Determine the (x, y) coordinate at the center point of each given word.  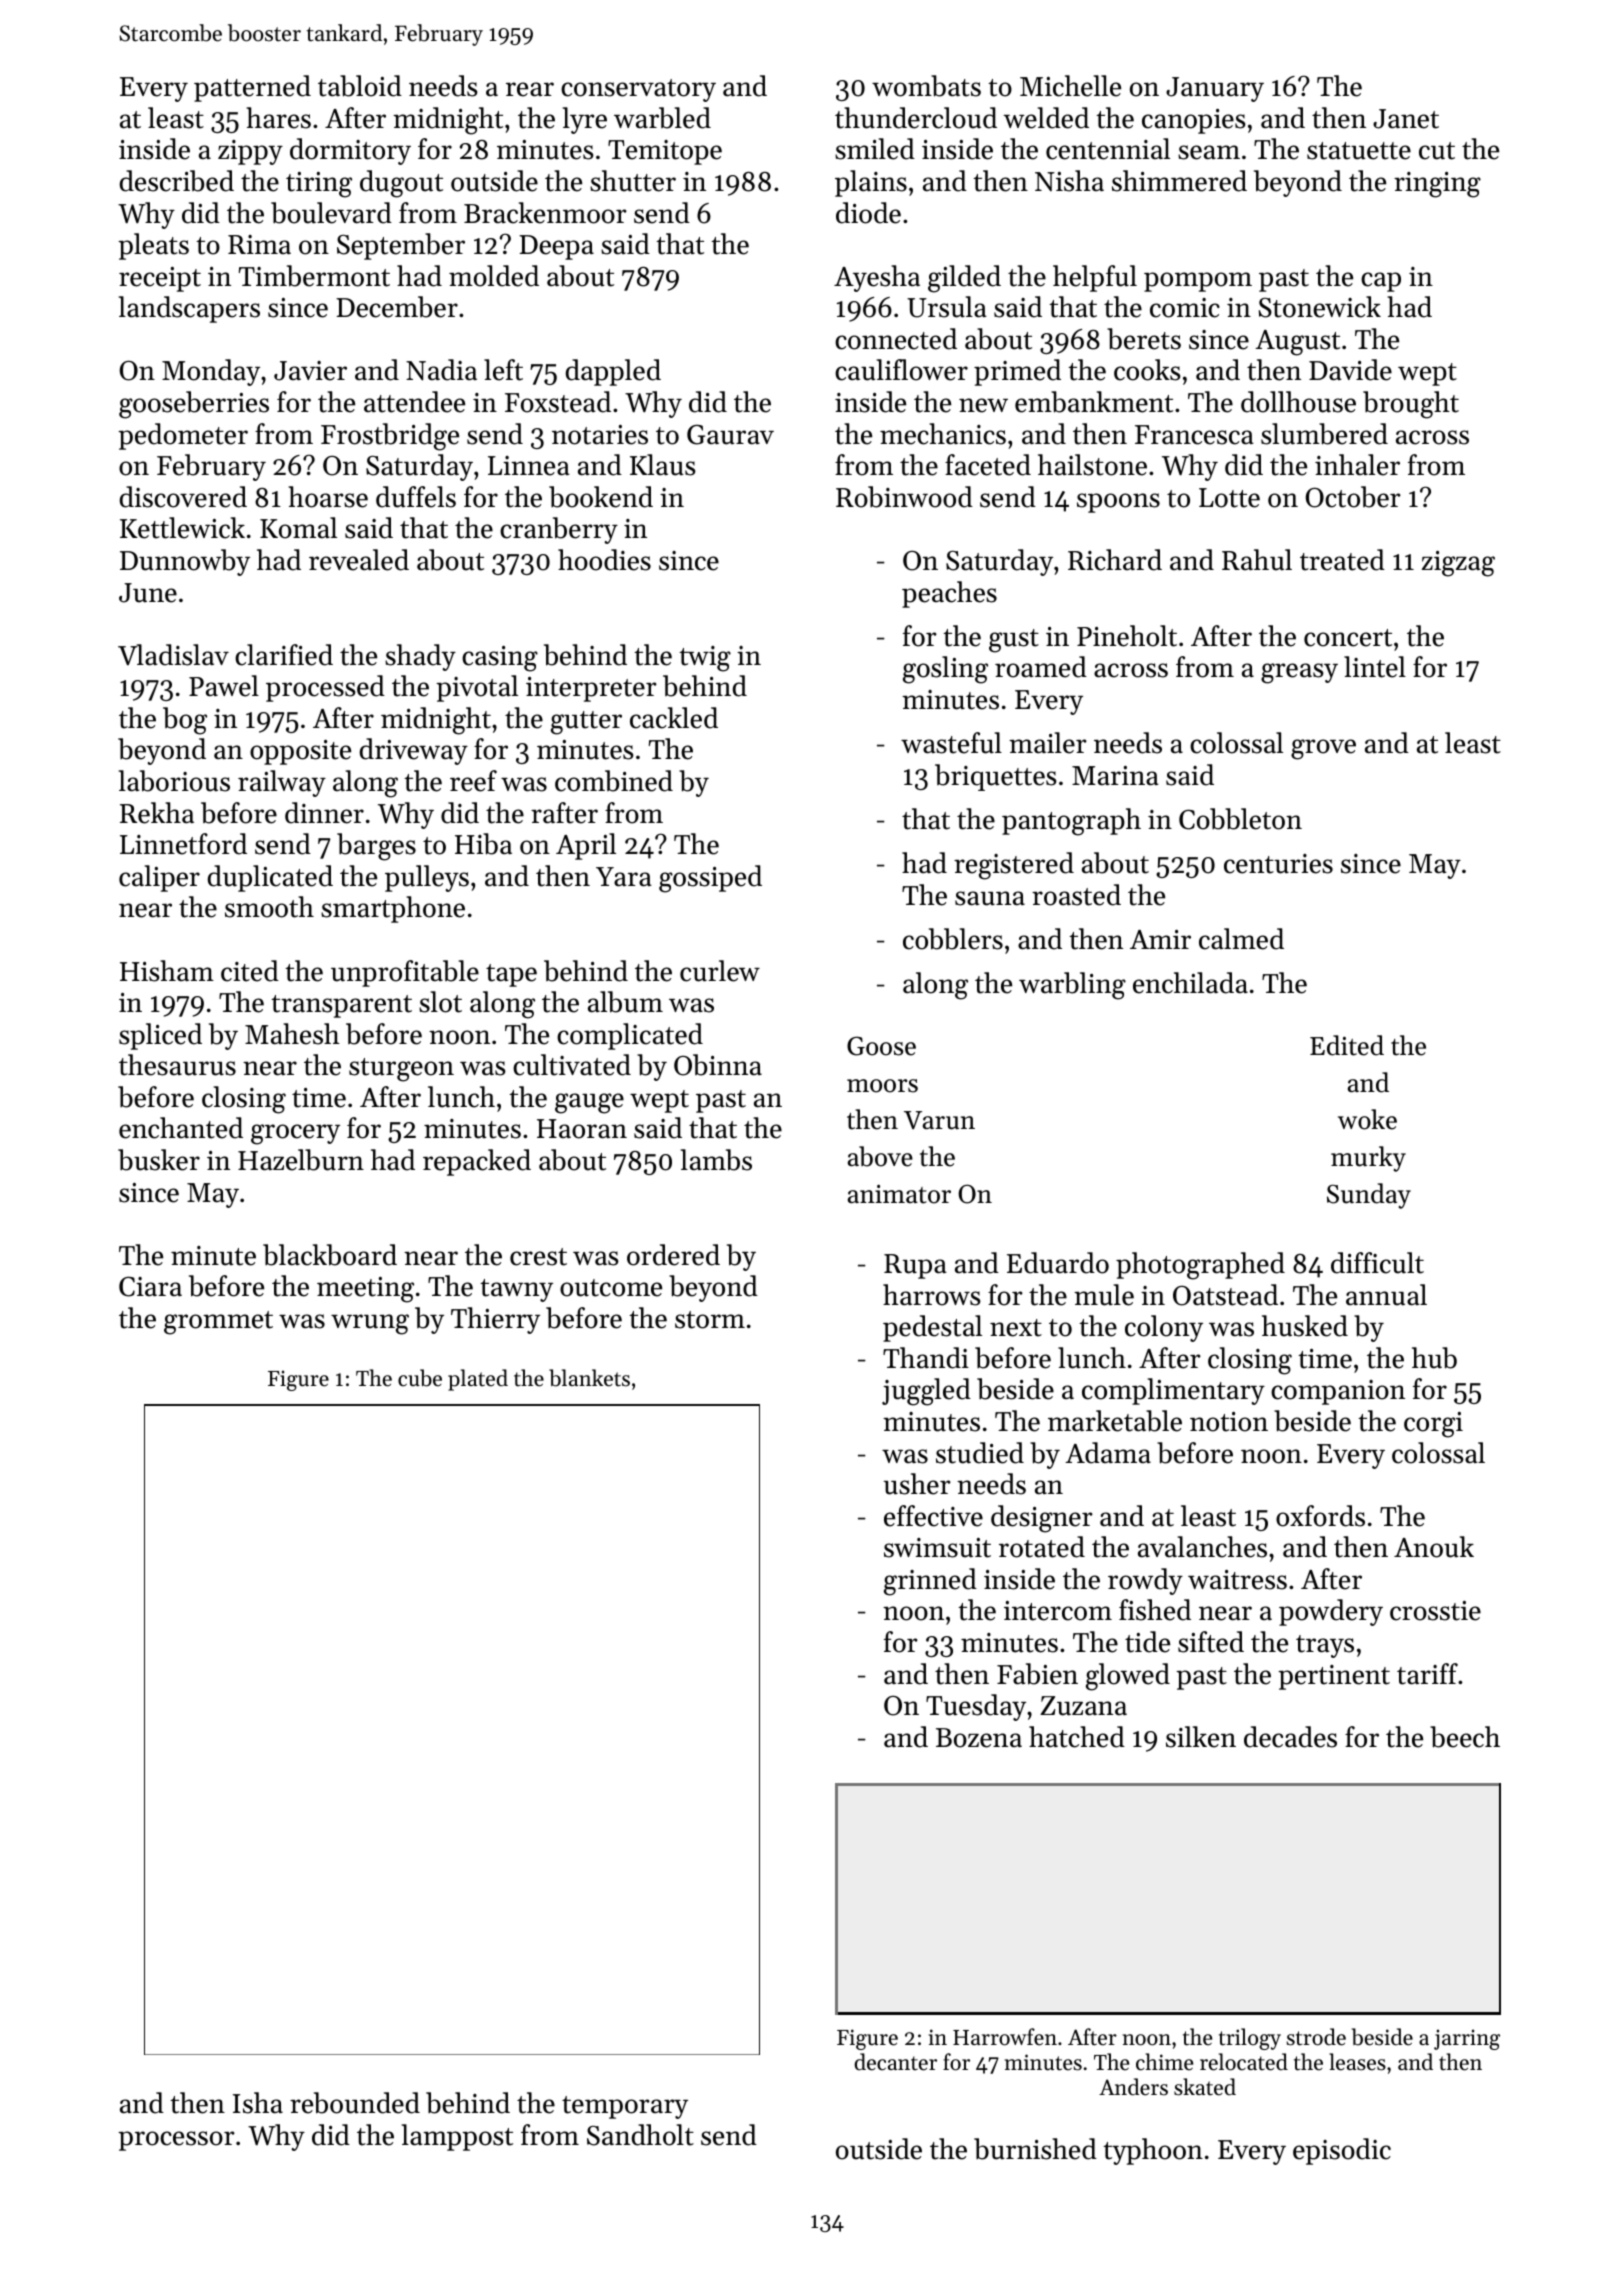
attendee (414, 402)
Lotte (1229, 498)
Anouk (1434, 1547)
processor (176, 2141)
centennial (1108, 149)
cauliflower (901, 370)
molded (494, 276)
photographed (1200, 1266)
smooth (269, 907)
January (1215, 89)
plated (478, 1380)
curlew (720, 971)
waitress (1237, 1580)
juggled (926, 1392)
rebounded (355, 2103)
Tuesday (976, 1707)
